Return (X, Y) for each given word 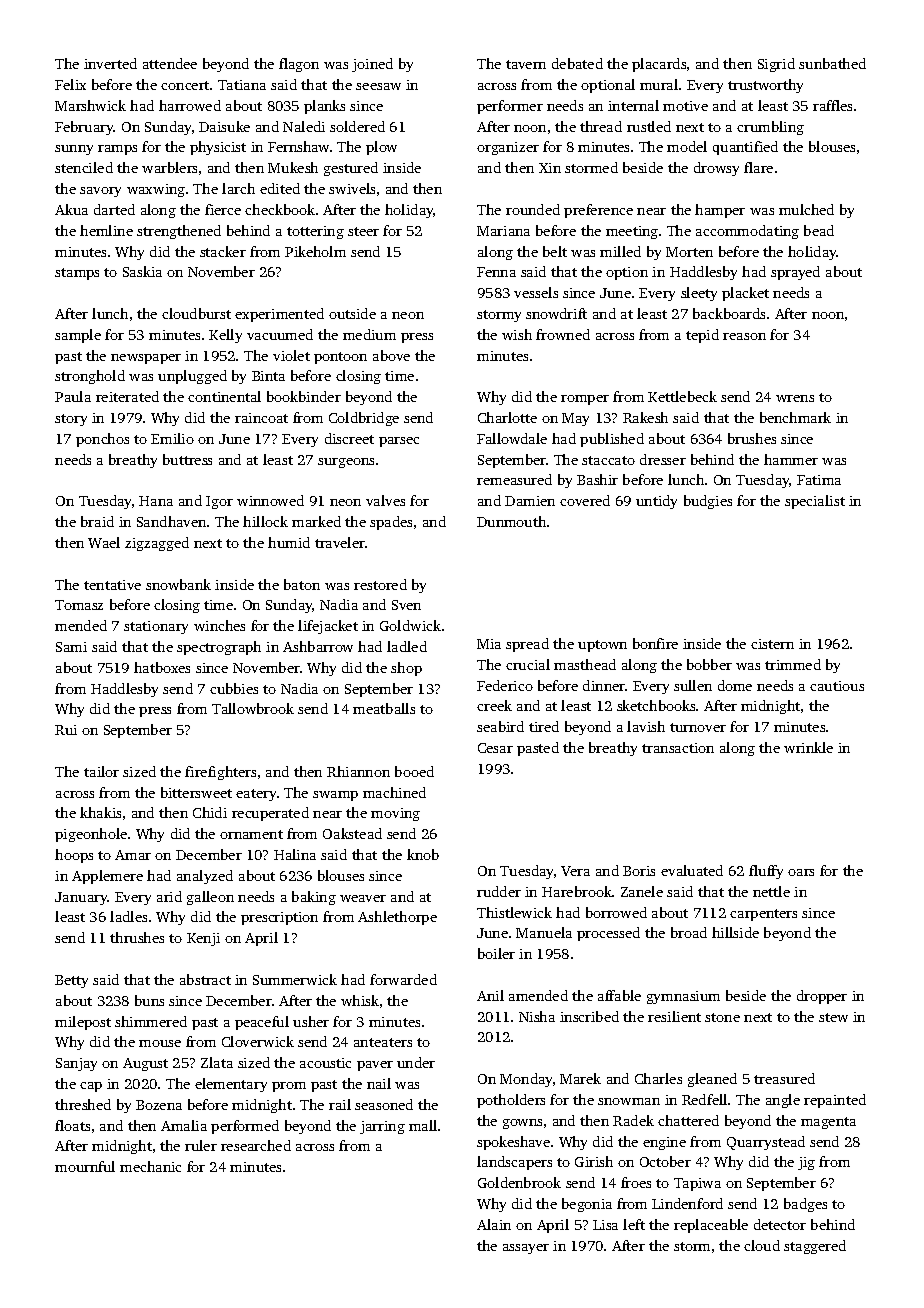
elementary (231, 1085)
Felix (70, 84)
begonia (587, 1205)
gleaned (712, 1080)
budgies (708, 502)
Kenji (203, 939)
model (687, 146)
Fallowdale (512, 438)
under (416, 1062)
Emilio (172, 438)
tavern (526, 64)
